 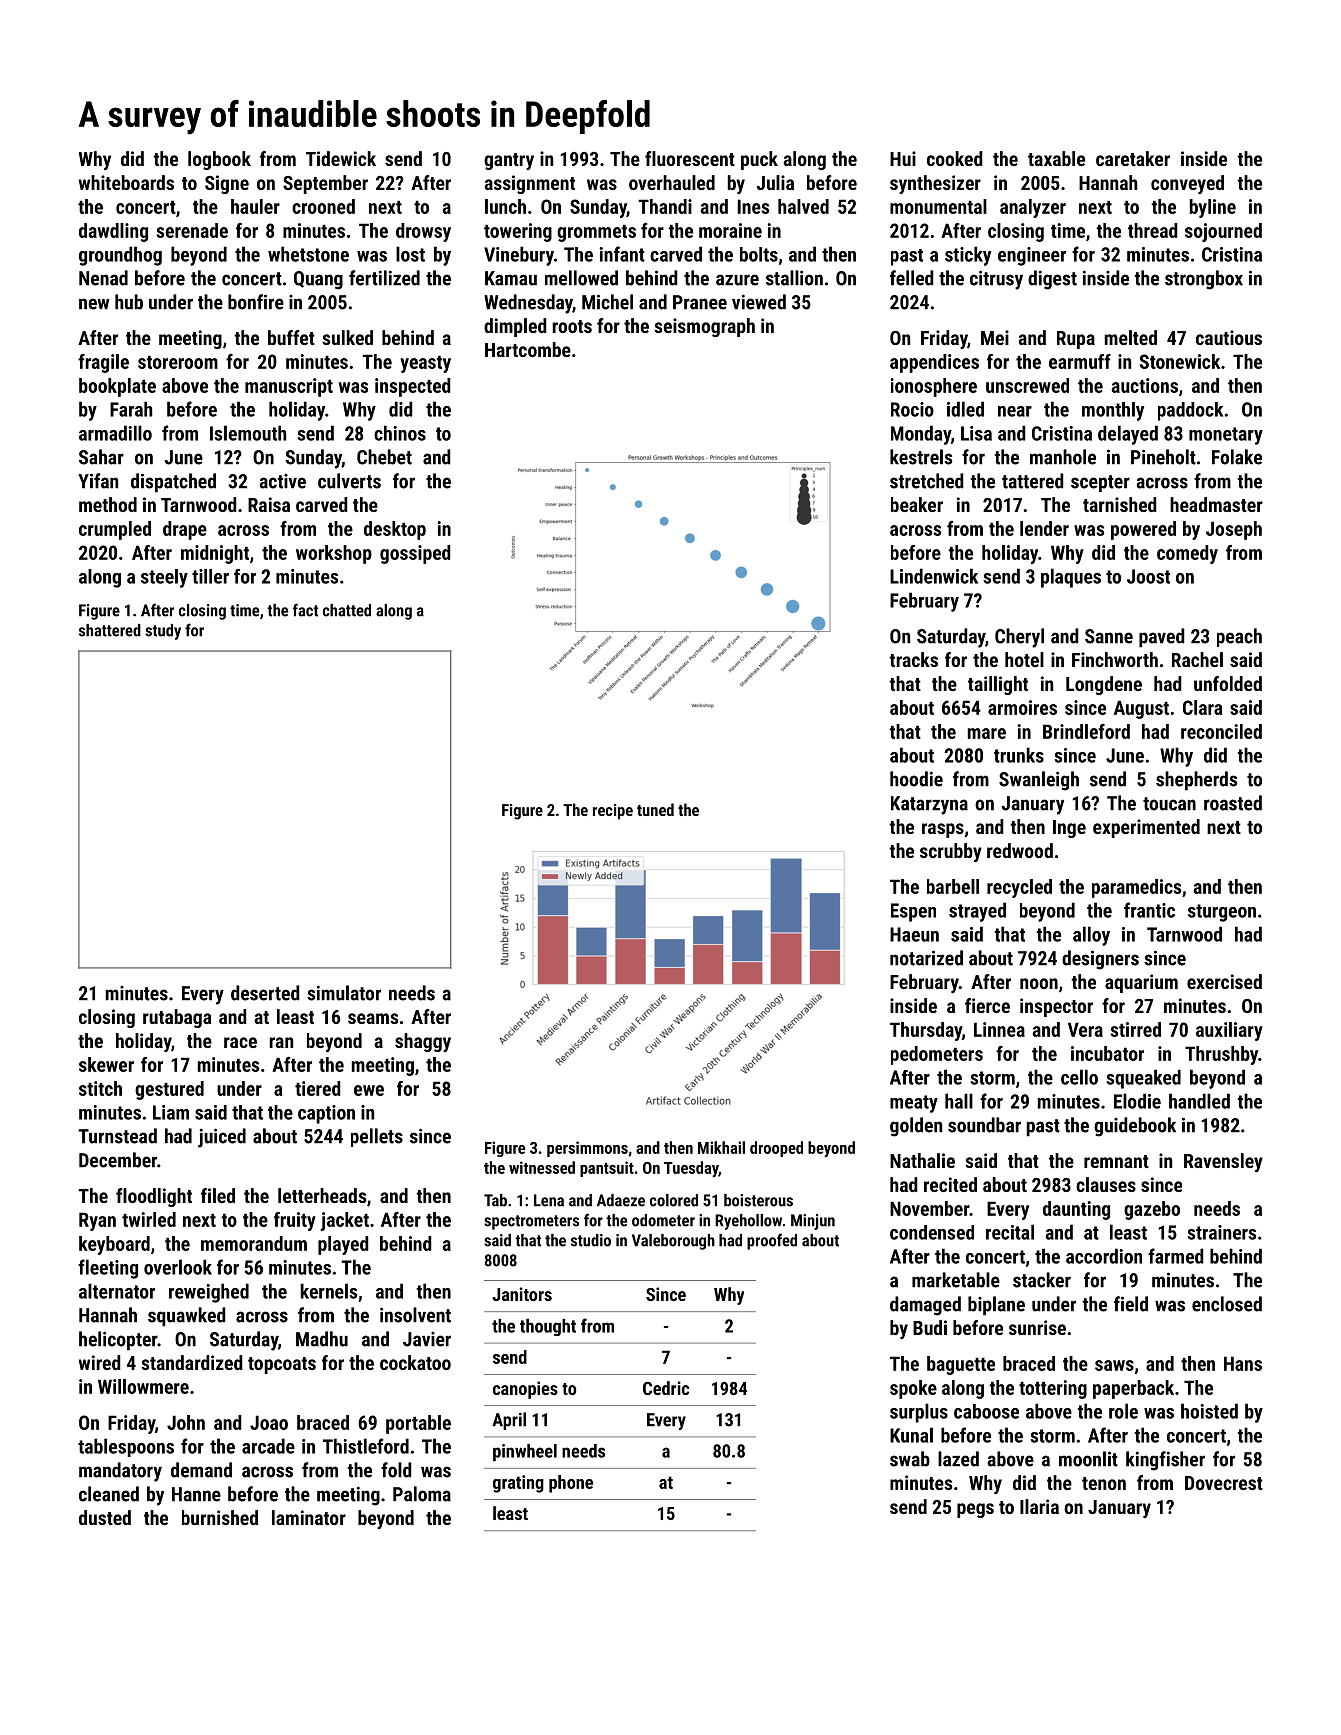 What do you see at coordinates (1229, 1031) in the document?
I see `auxiliary` at bounding box center [1229, 1031].
